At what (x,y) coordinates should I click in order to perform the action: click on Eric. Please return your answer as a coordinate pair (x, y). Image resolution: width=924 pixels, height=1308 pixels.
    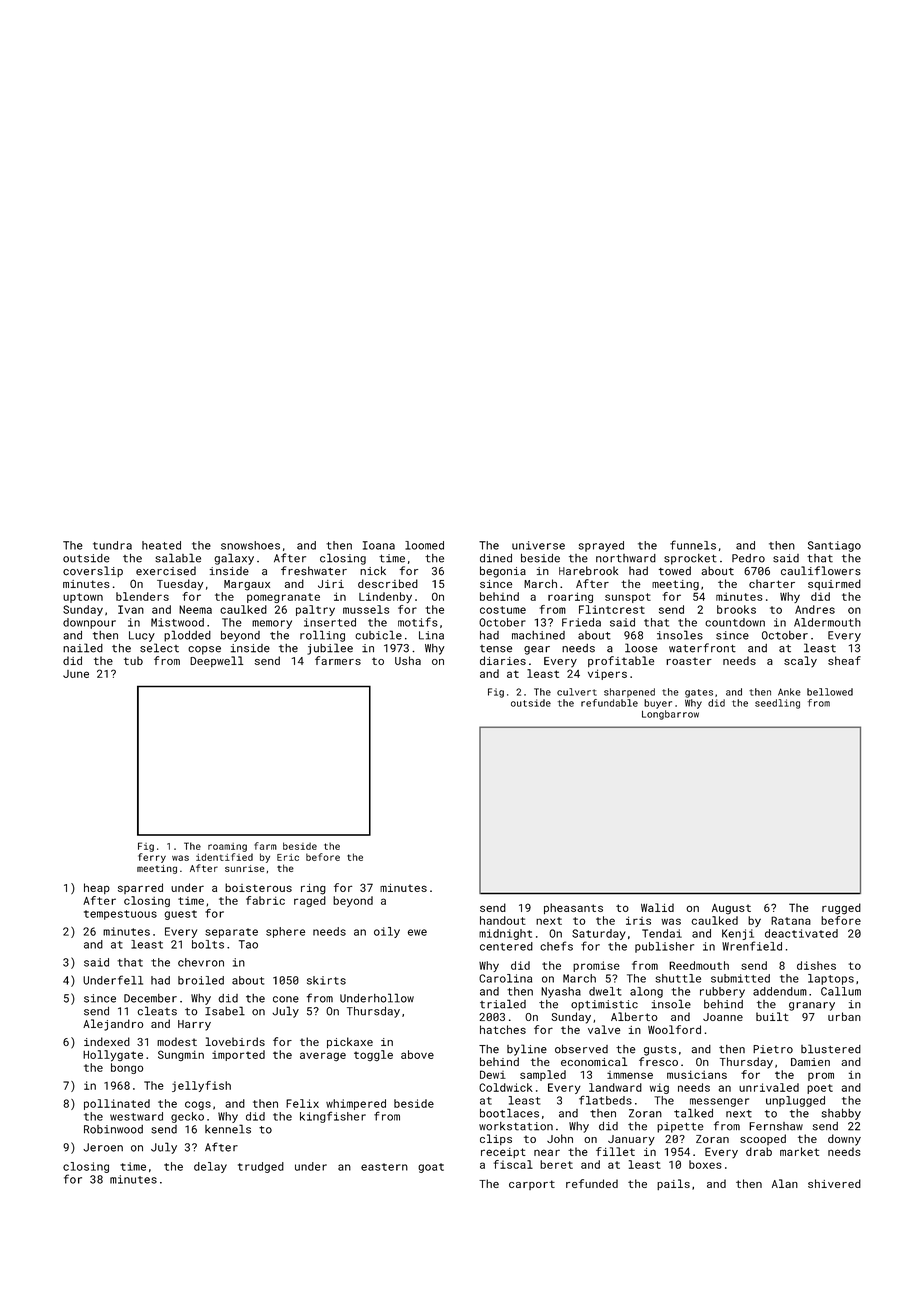
    Looking at the image, I should click on (288, 857).
